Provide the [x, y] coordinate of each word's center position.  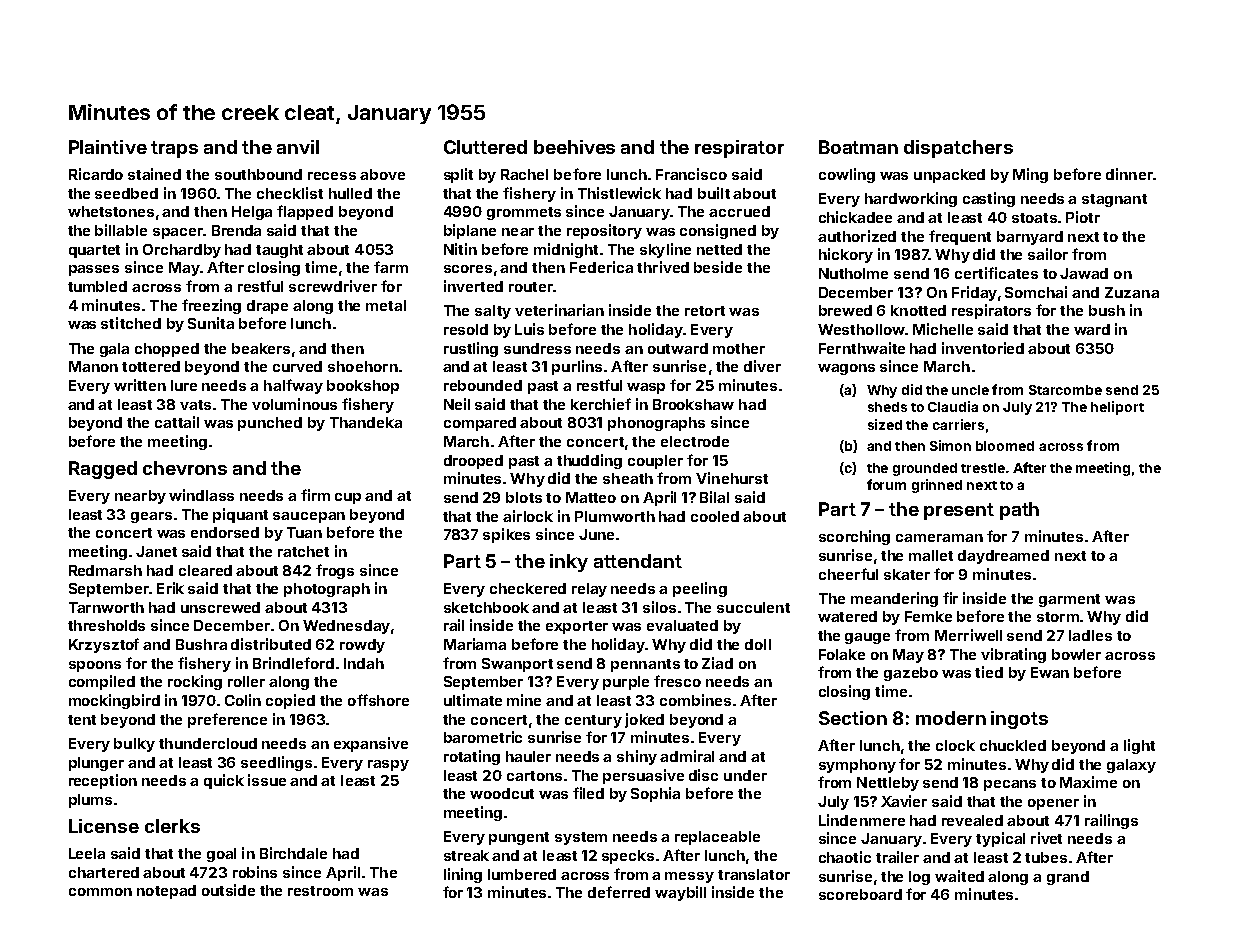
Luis [529, 329]
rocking [195, 682]
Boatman [858, 147]
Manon [93, 366]
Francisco [691, 174]
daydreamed [1003, 557]
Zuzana [1132, 292]
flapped [305, 212]
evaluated [682, 625]
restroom [320, 891]
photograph [327, 590]
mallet [931, 555]
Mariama [475, 644]
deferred [619, 892]
